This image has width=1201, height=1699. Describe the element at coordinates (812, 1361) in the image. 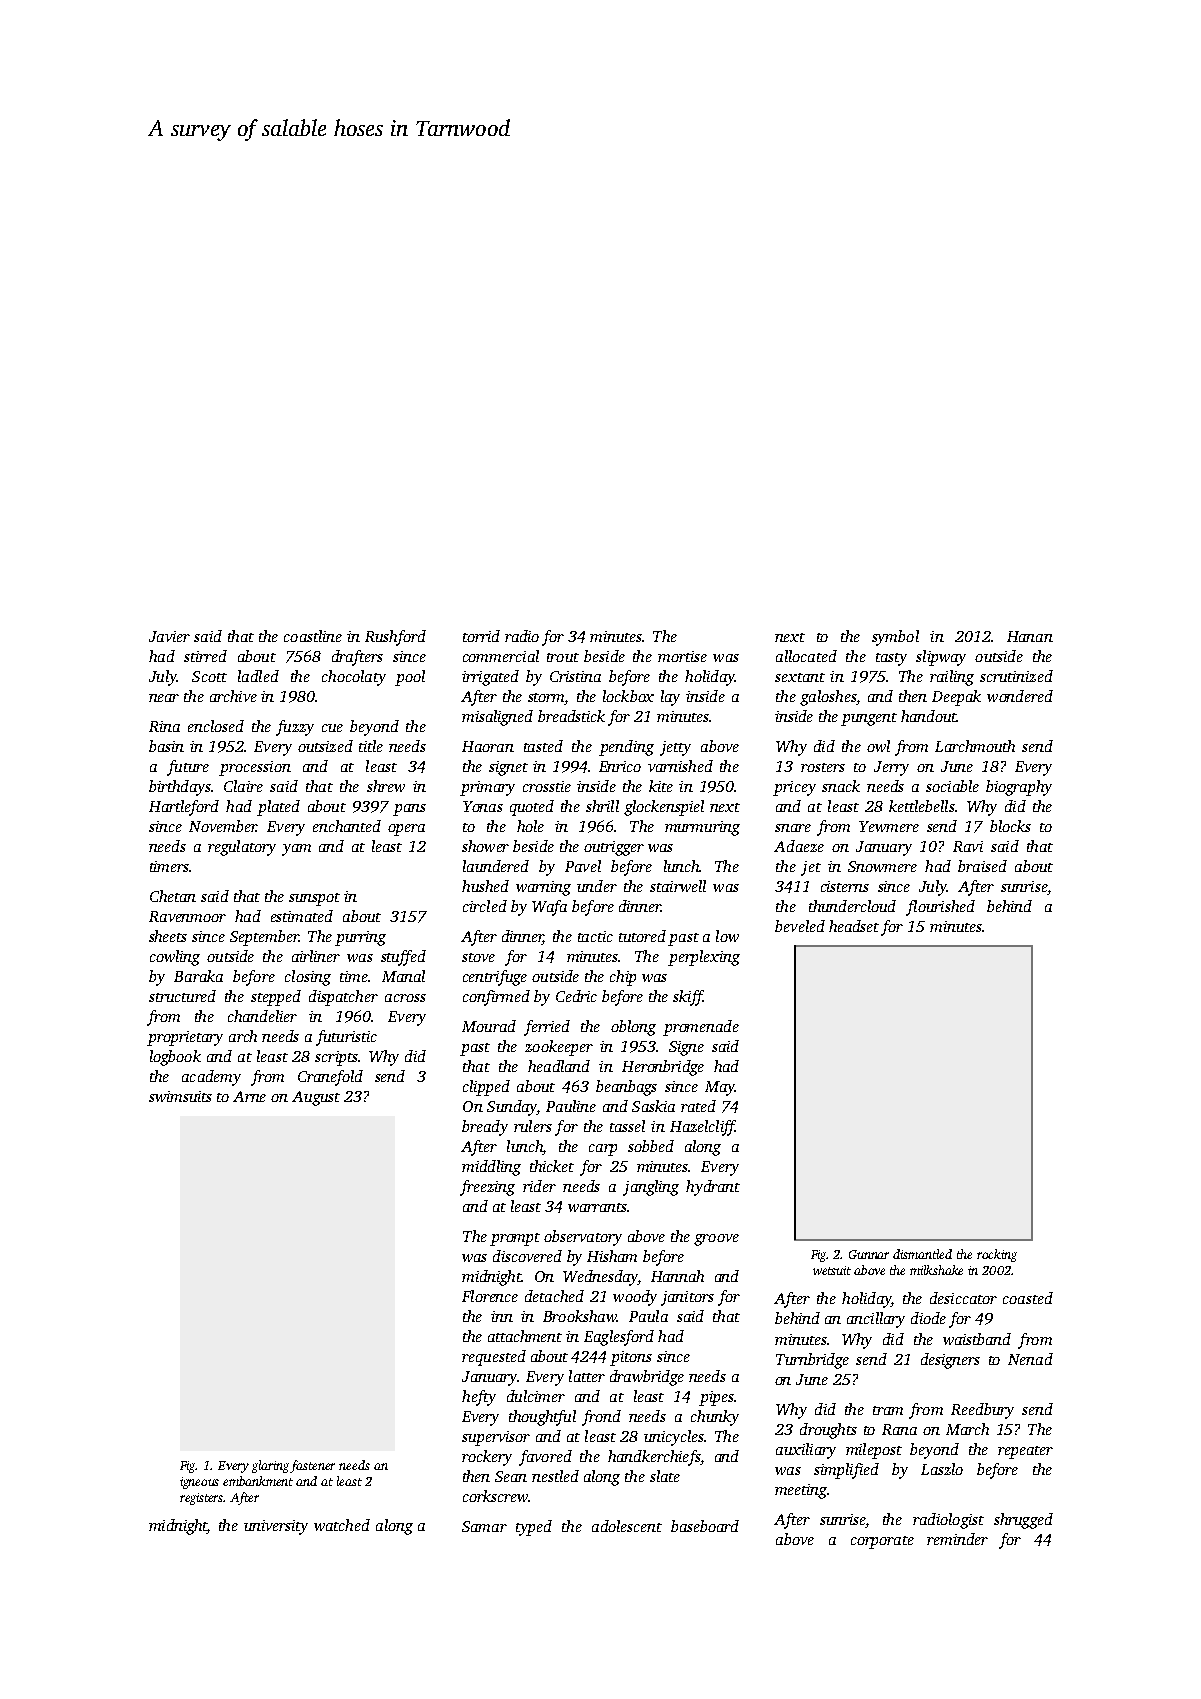

I see `Turnbridge` at that location.
